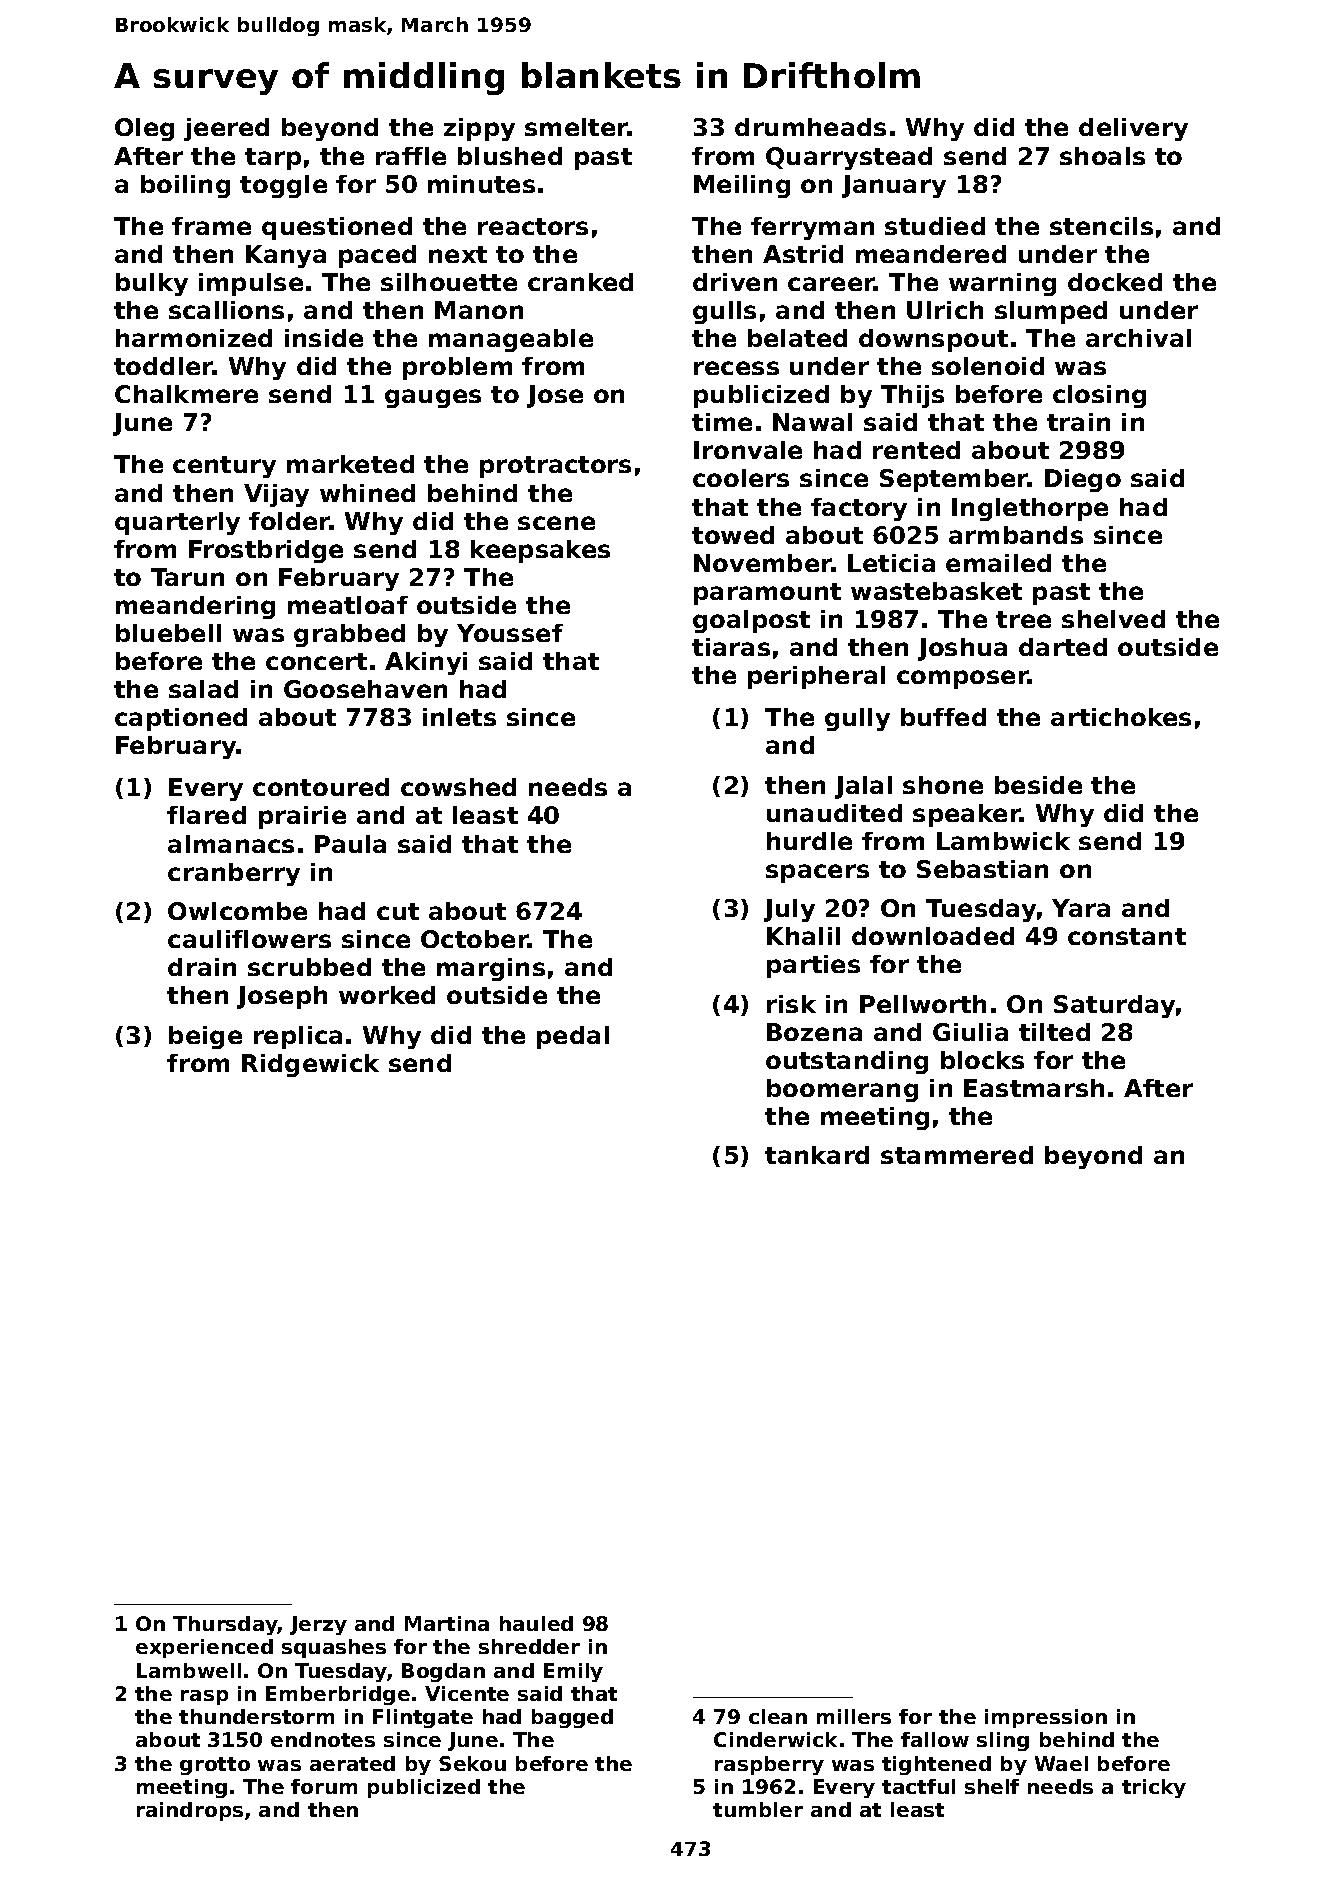  Describe the element at coordinates (810, 127) in the screenshot. I see `drumheads` at that location.
